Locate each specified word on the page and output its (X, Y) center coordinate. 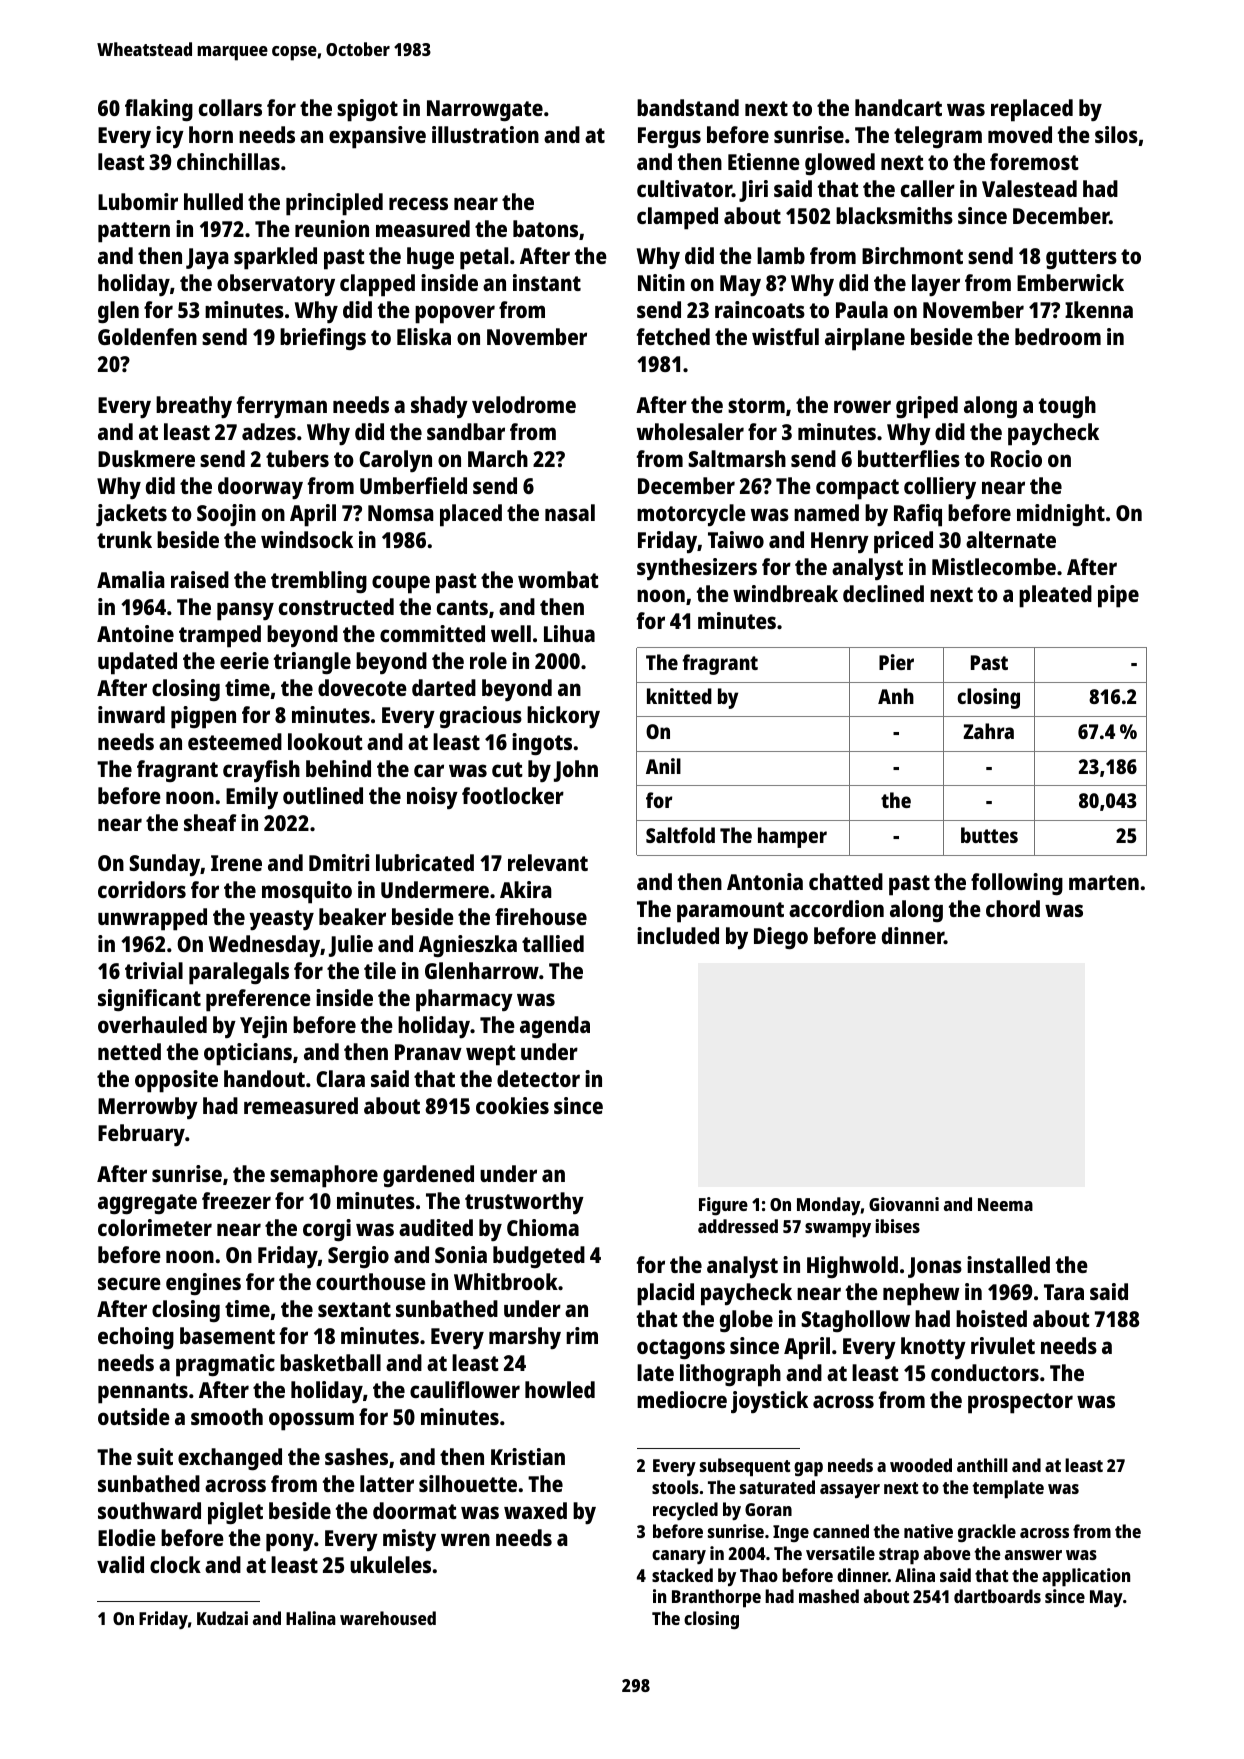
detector (538, 1078)
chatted (846, 881)
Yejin (263, 1027)
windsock (307, 539)
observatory (276, 285)
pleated (1055, 596)
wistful (785, 336)
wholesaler (690, 431)
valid (120, 1564)
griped (927, 407)
